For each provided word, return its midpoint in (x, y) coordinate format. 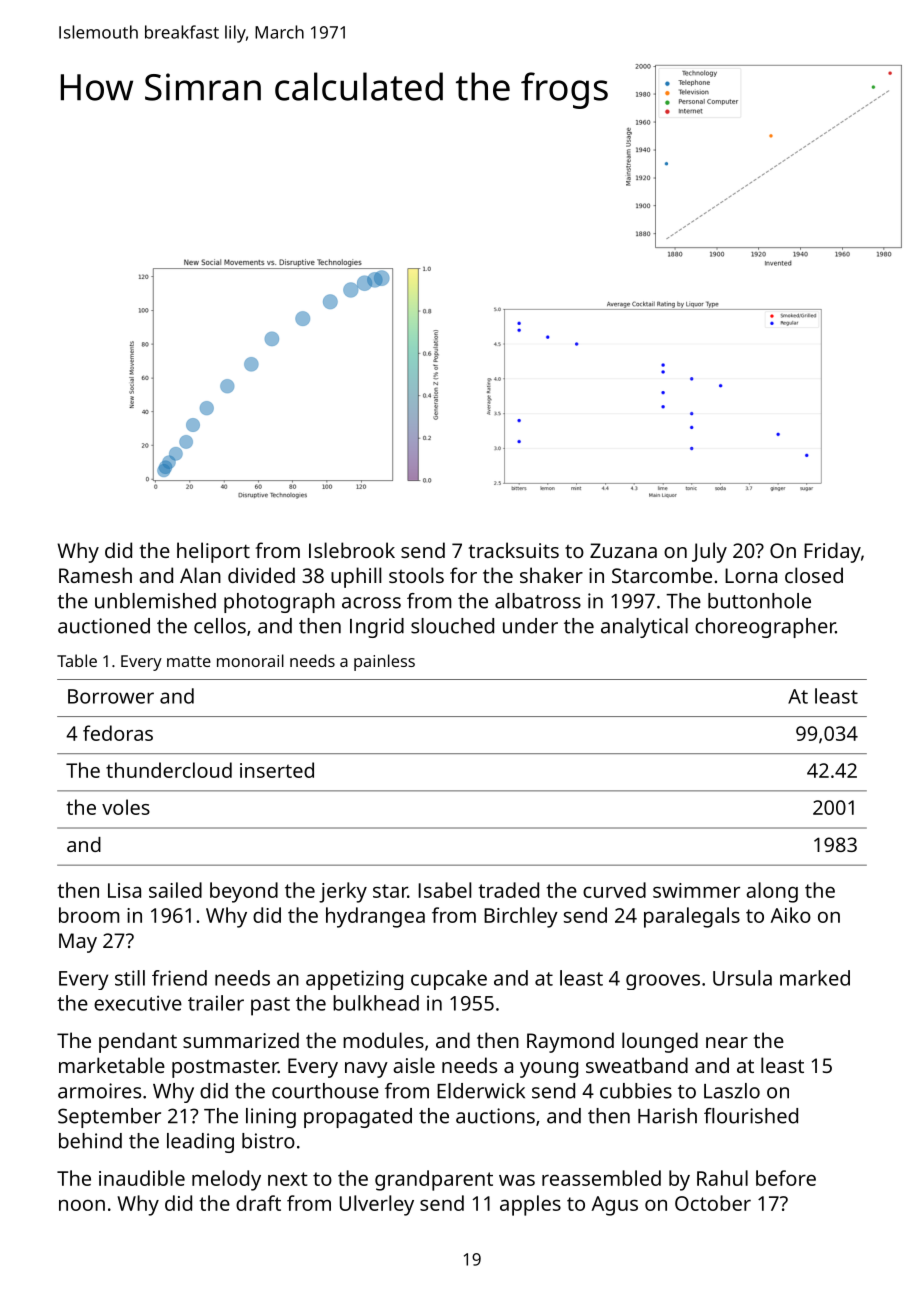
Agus (614, 1206)
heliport (213, 552)
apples (530, 1205)
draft (258, 1203)
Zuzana (623, 550)
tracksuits (514, 550)
